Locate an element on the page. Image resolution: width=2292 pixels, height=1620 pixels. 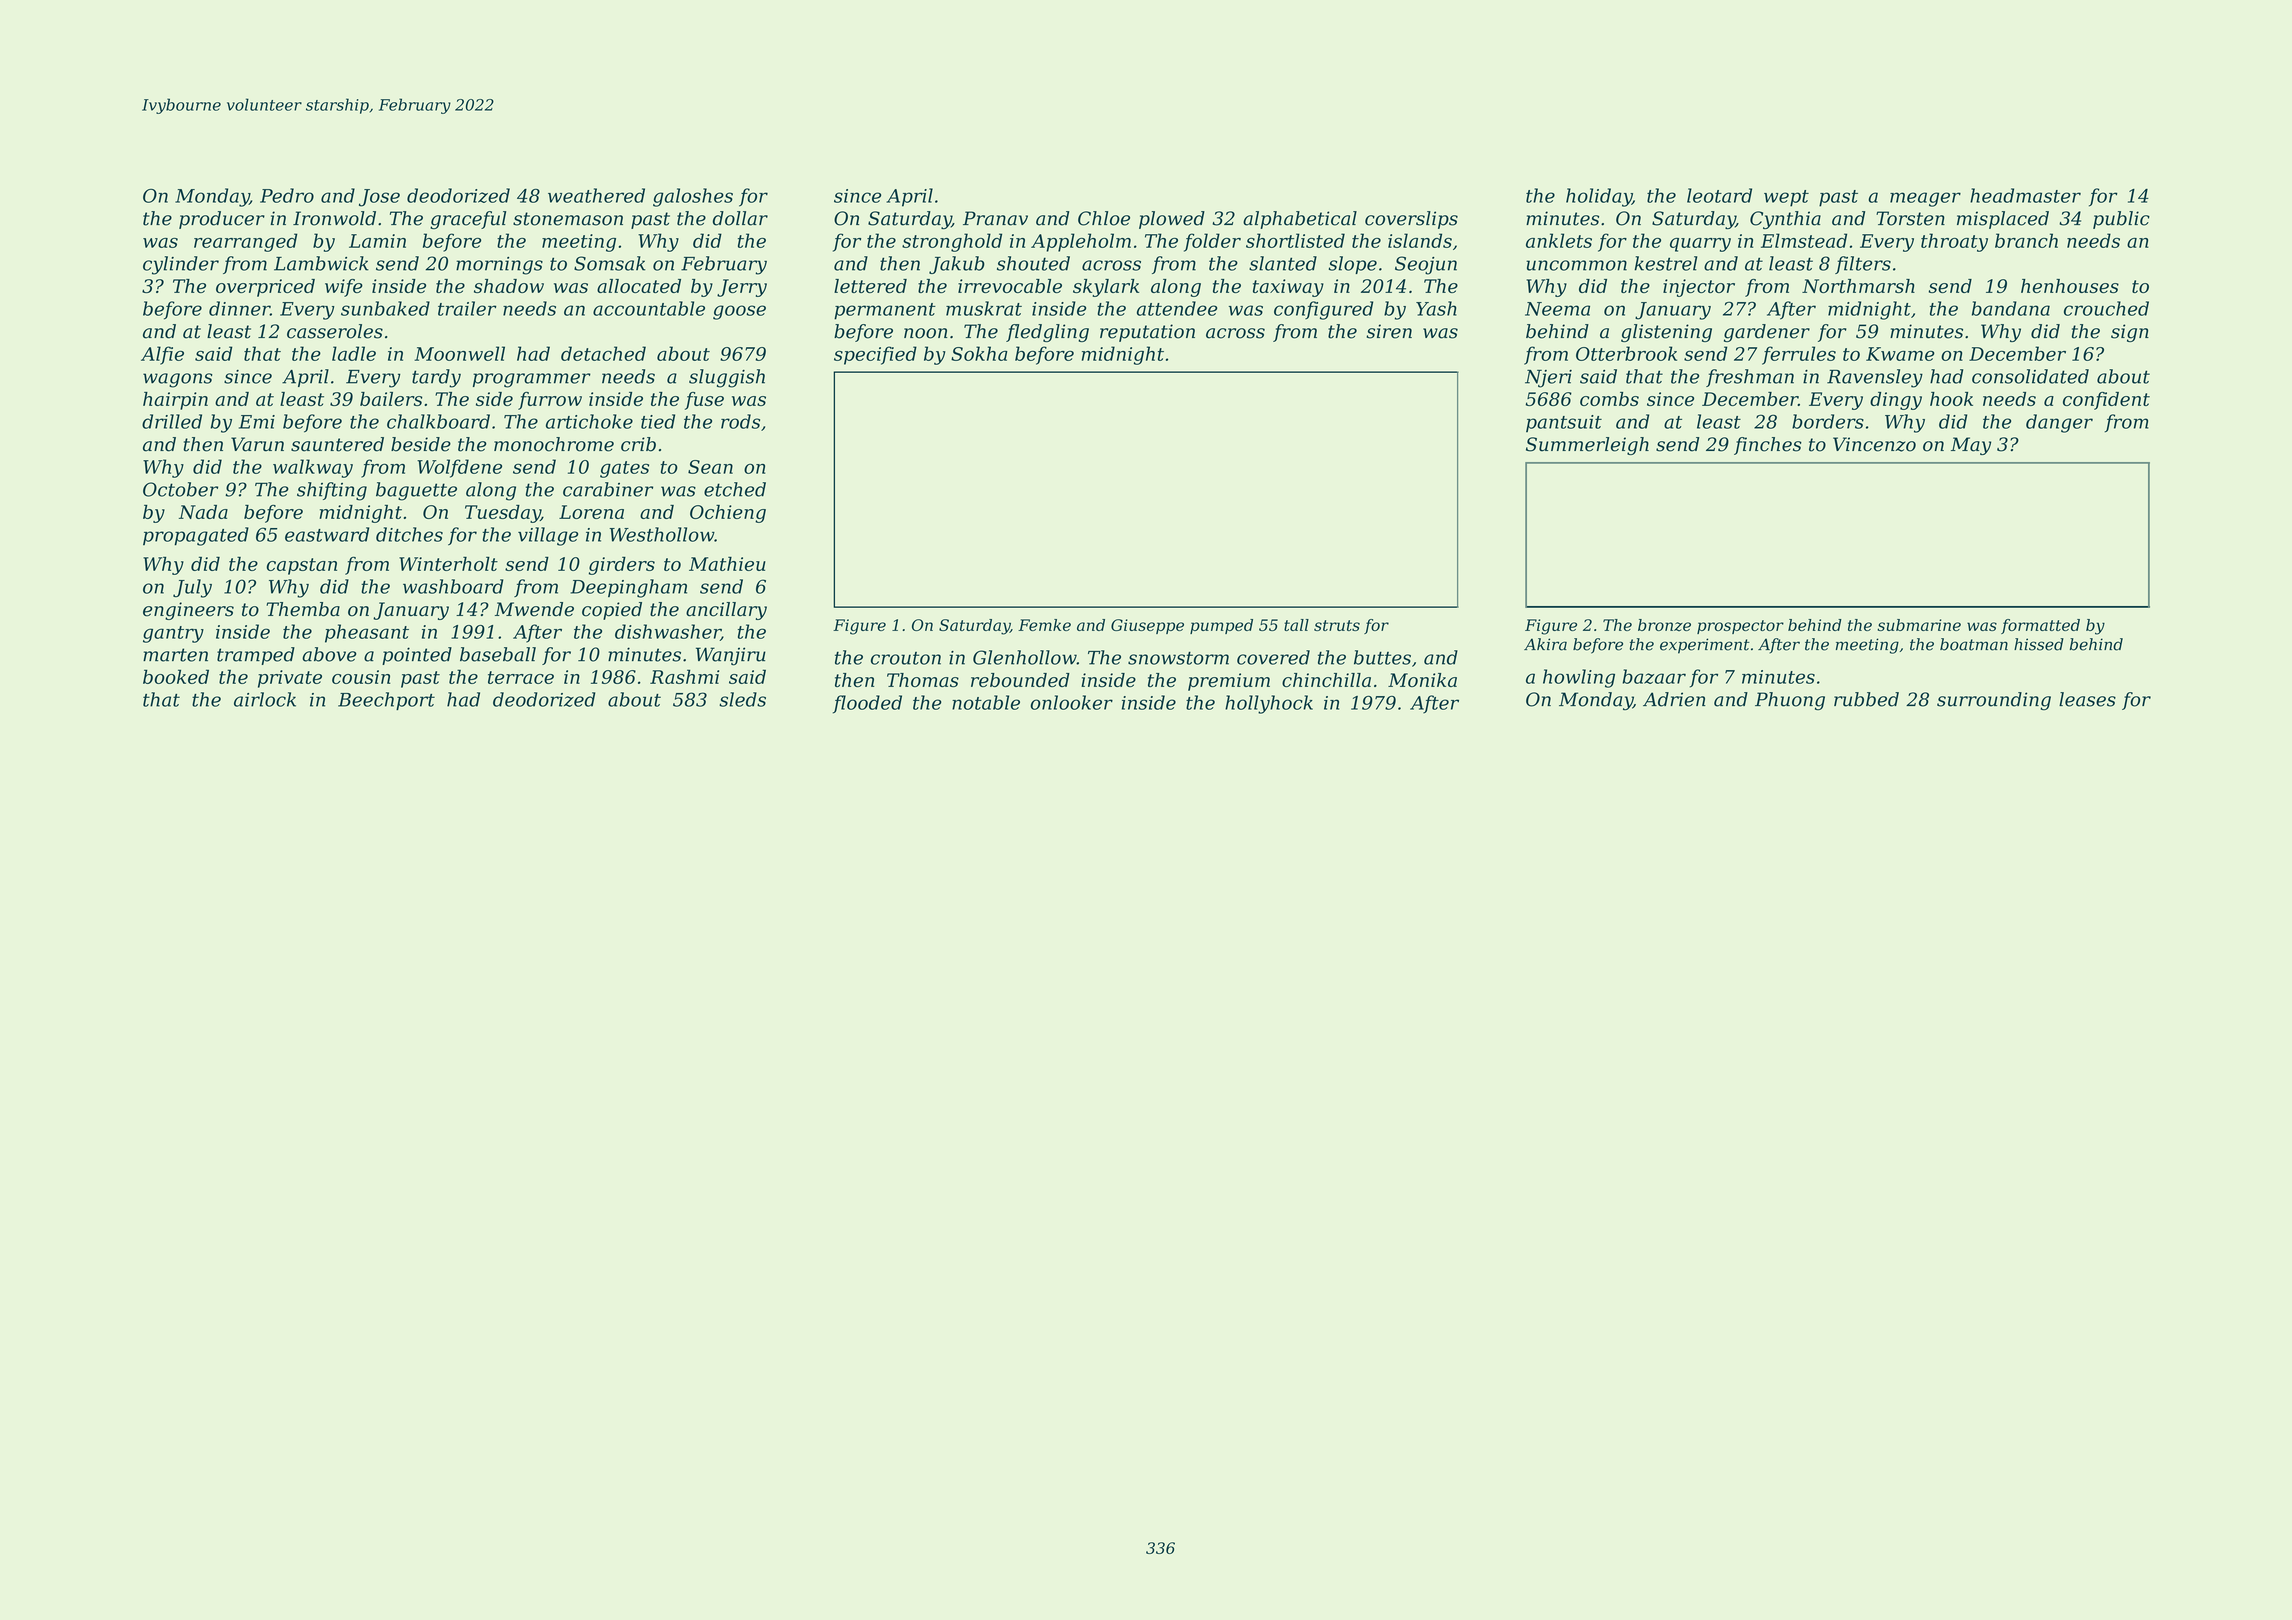
Varun is located at coordinates (257, 444).
